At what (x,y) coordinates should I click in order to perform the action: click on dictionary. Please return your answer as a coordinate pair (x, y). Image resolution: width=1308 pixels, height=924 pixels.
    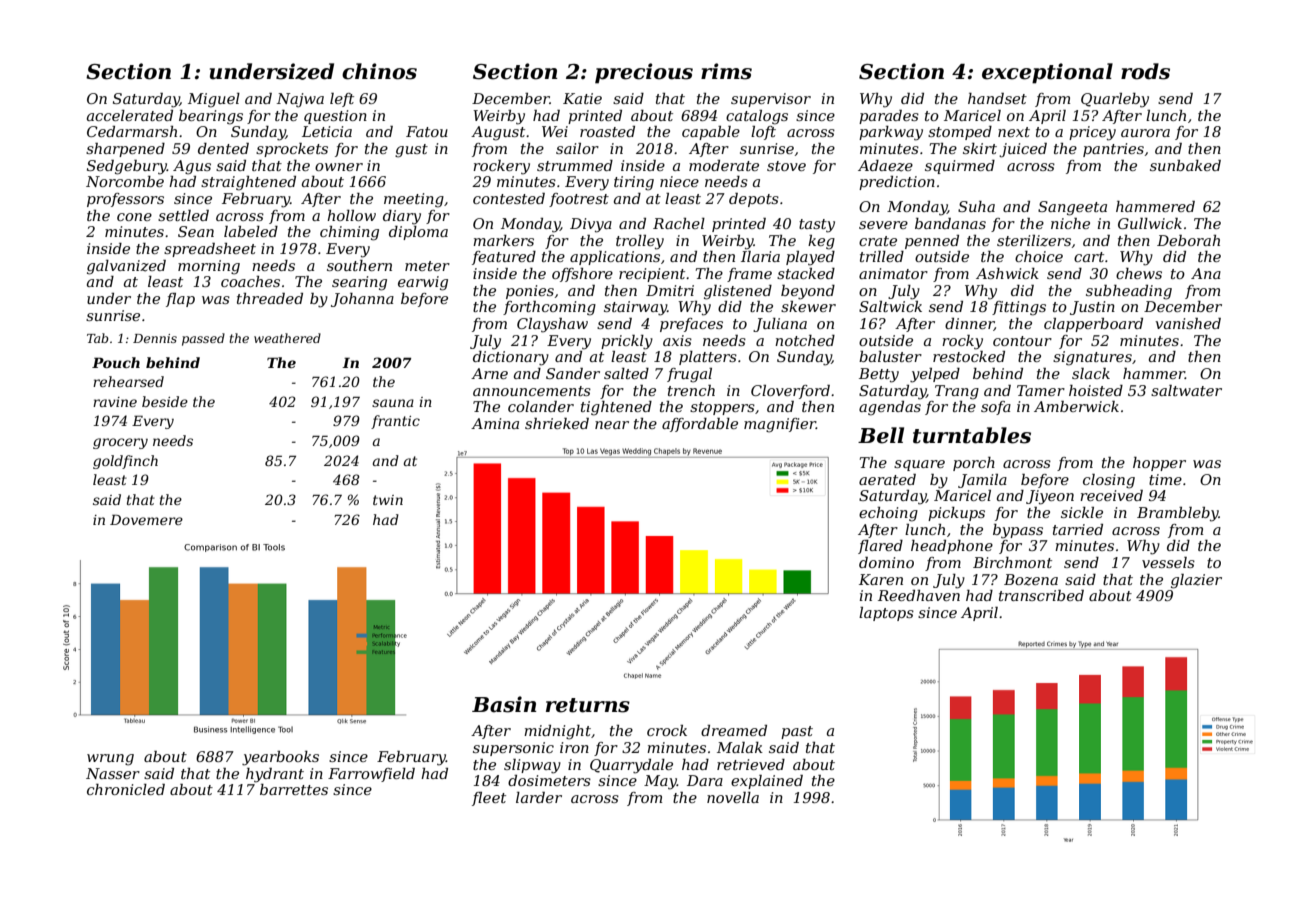
    Looking at the image, I should click on (511, 358).
